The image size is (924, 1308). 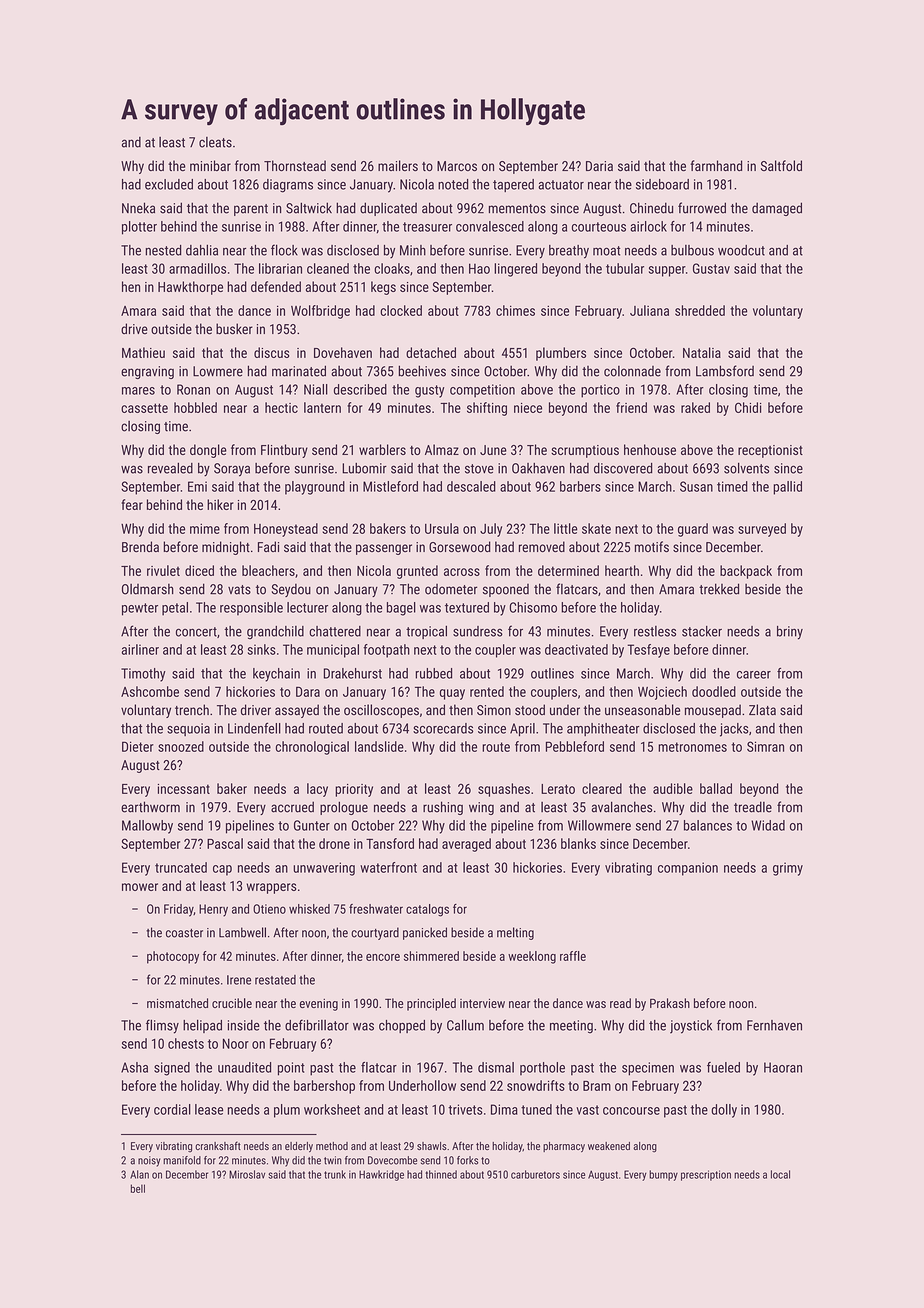 What do you see at coordinates (774, 1025) in the screenshot?
I see `Fernhaven` at bounding box center [774, 1025].
